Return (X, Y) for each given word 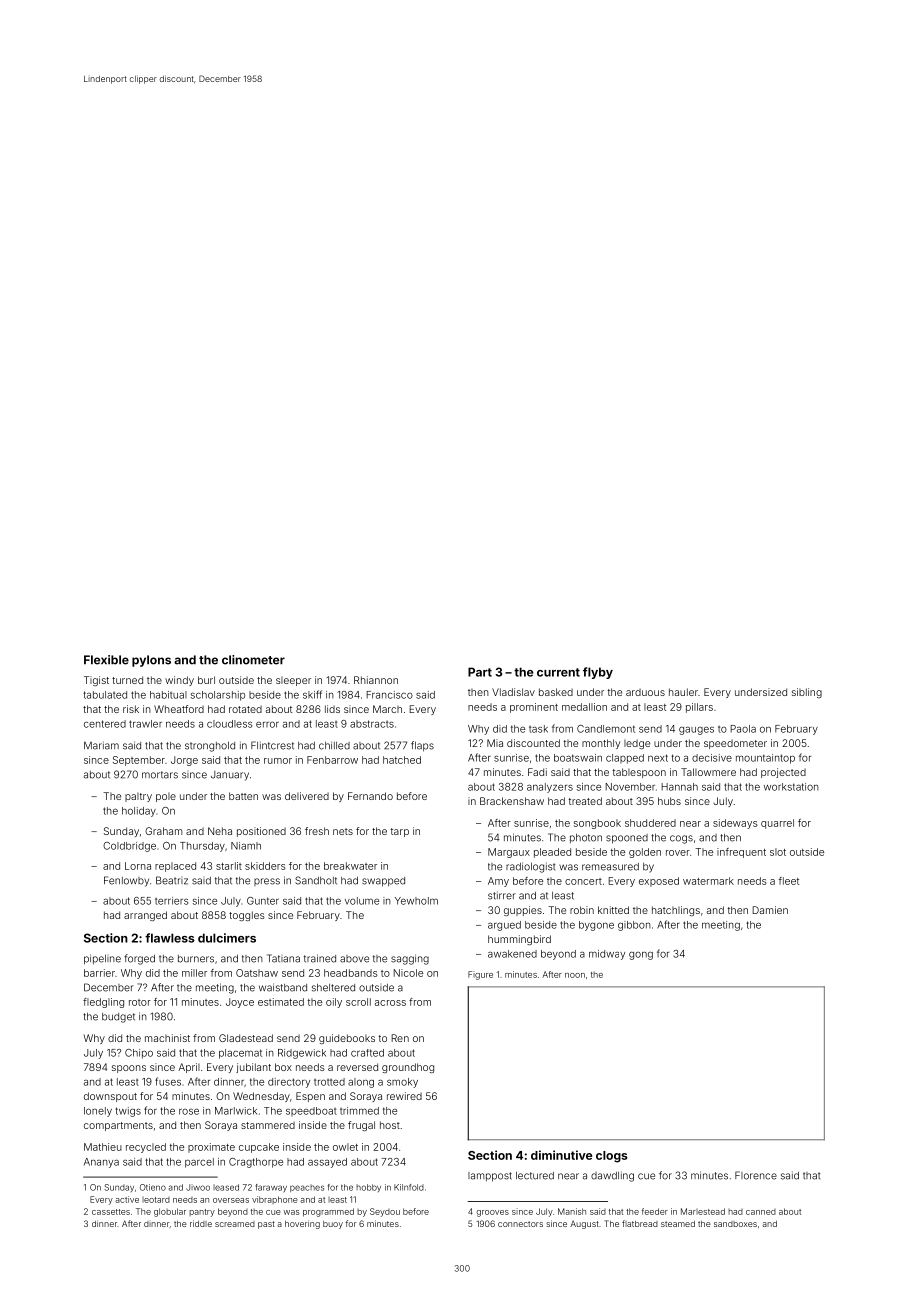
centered (105, 724)
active (127, 1199)
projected (783, 773)
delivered (307, 796)
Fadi (537, 772)
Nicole (408, 973)
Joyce (240, 1003)
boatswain (578, 758)
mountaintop (765, 759)
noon (575, 975)
